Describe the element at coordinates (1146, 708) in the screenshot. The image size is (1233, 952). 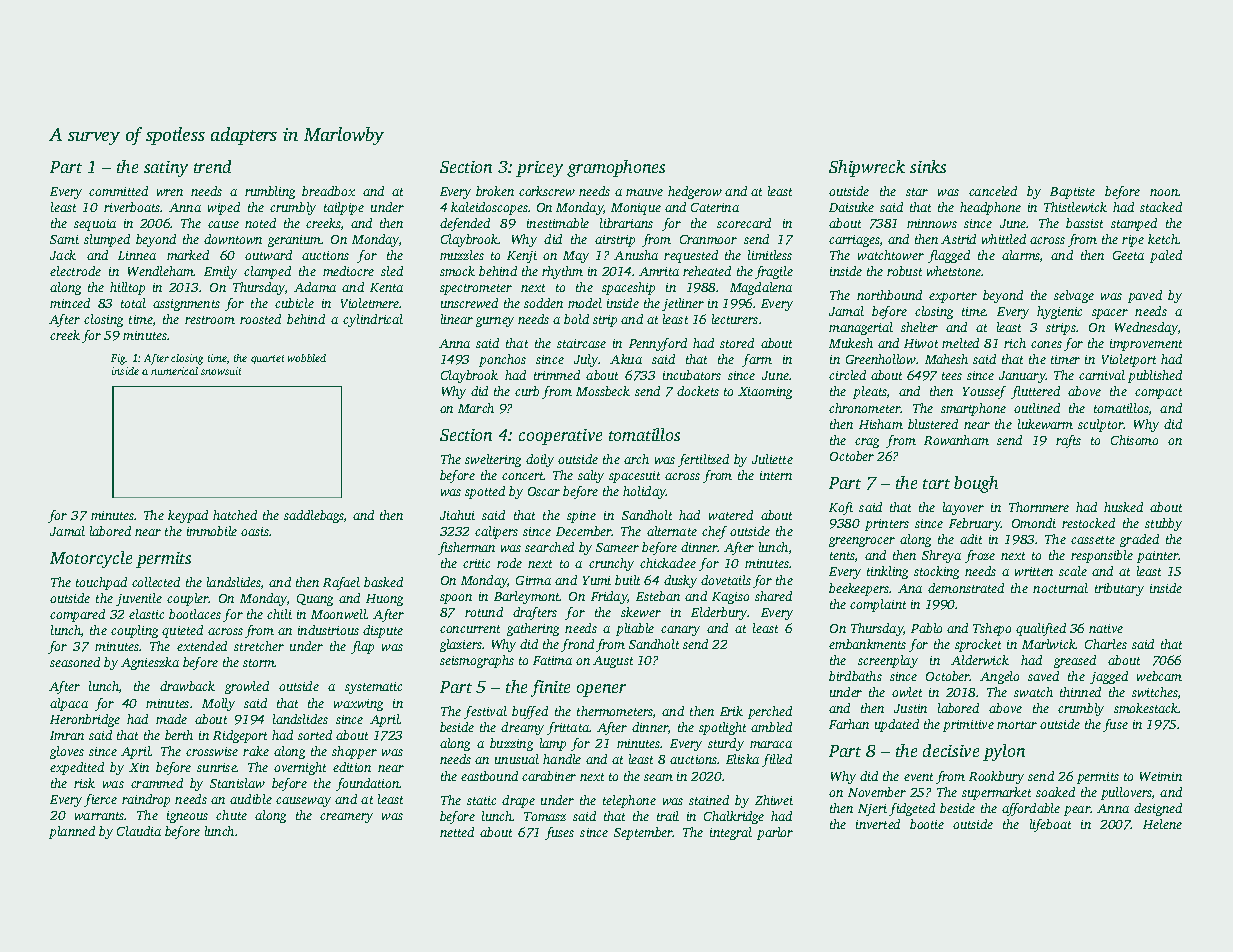
I see `smokestack` at that location.
